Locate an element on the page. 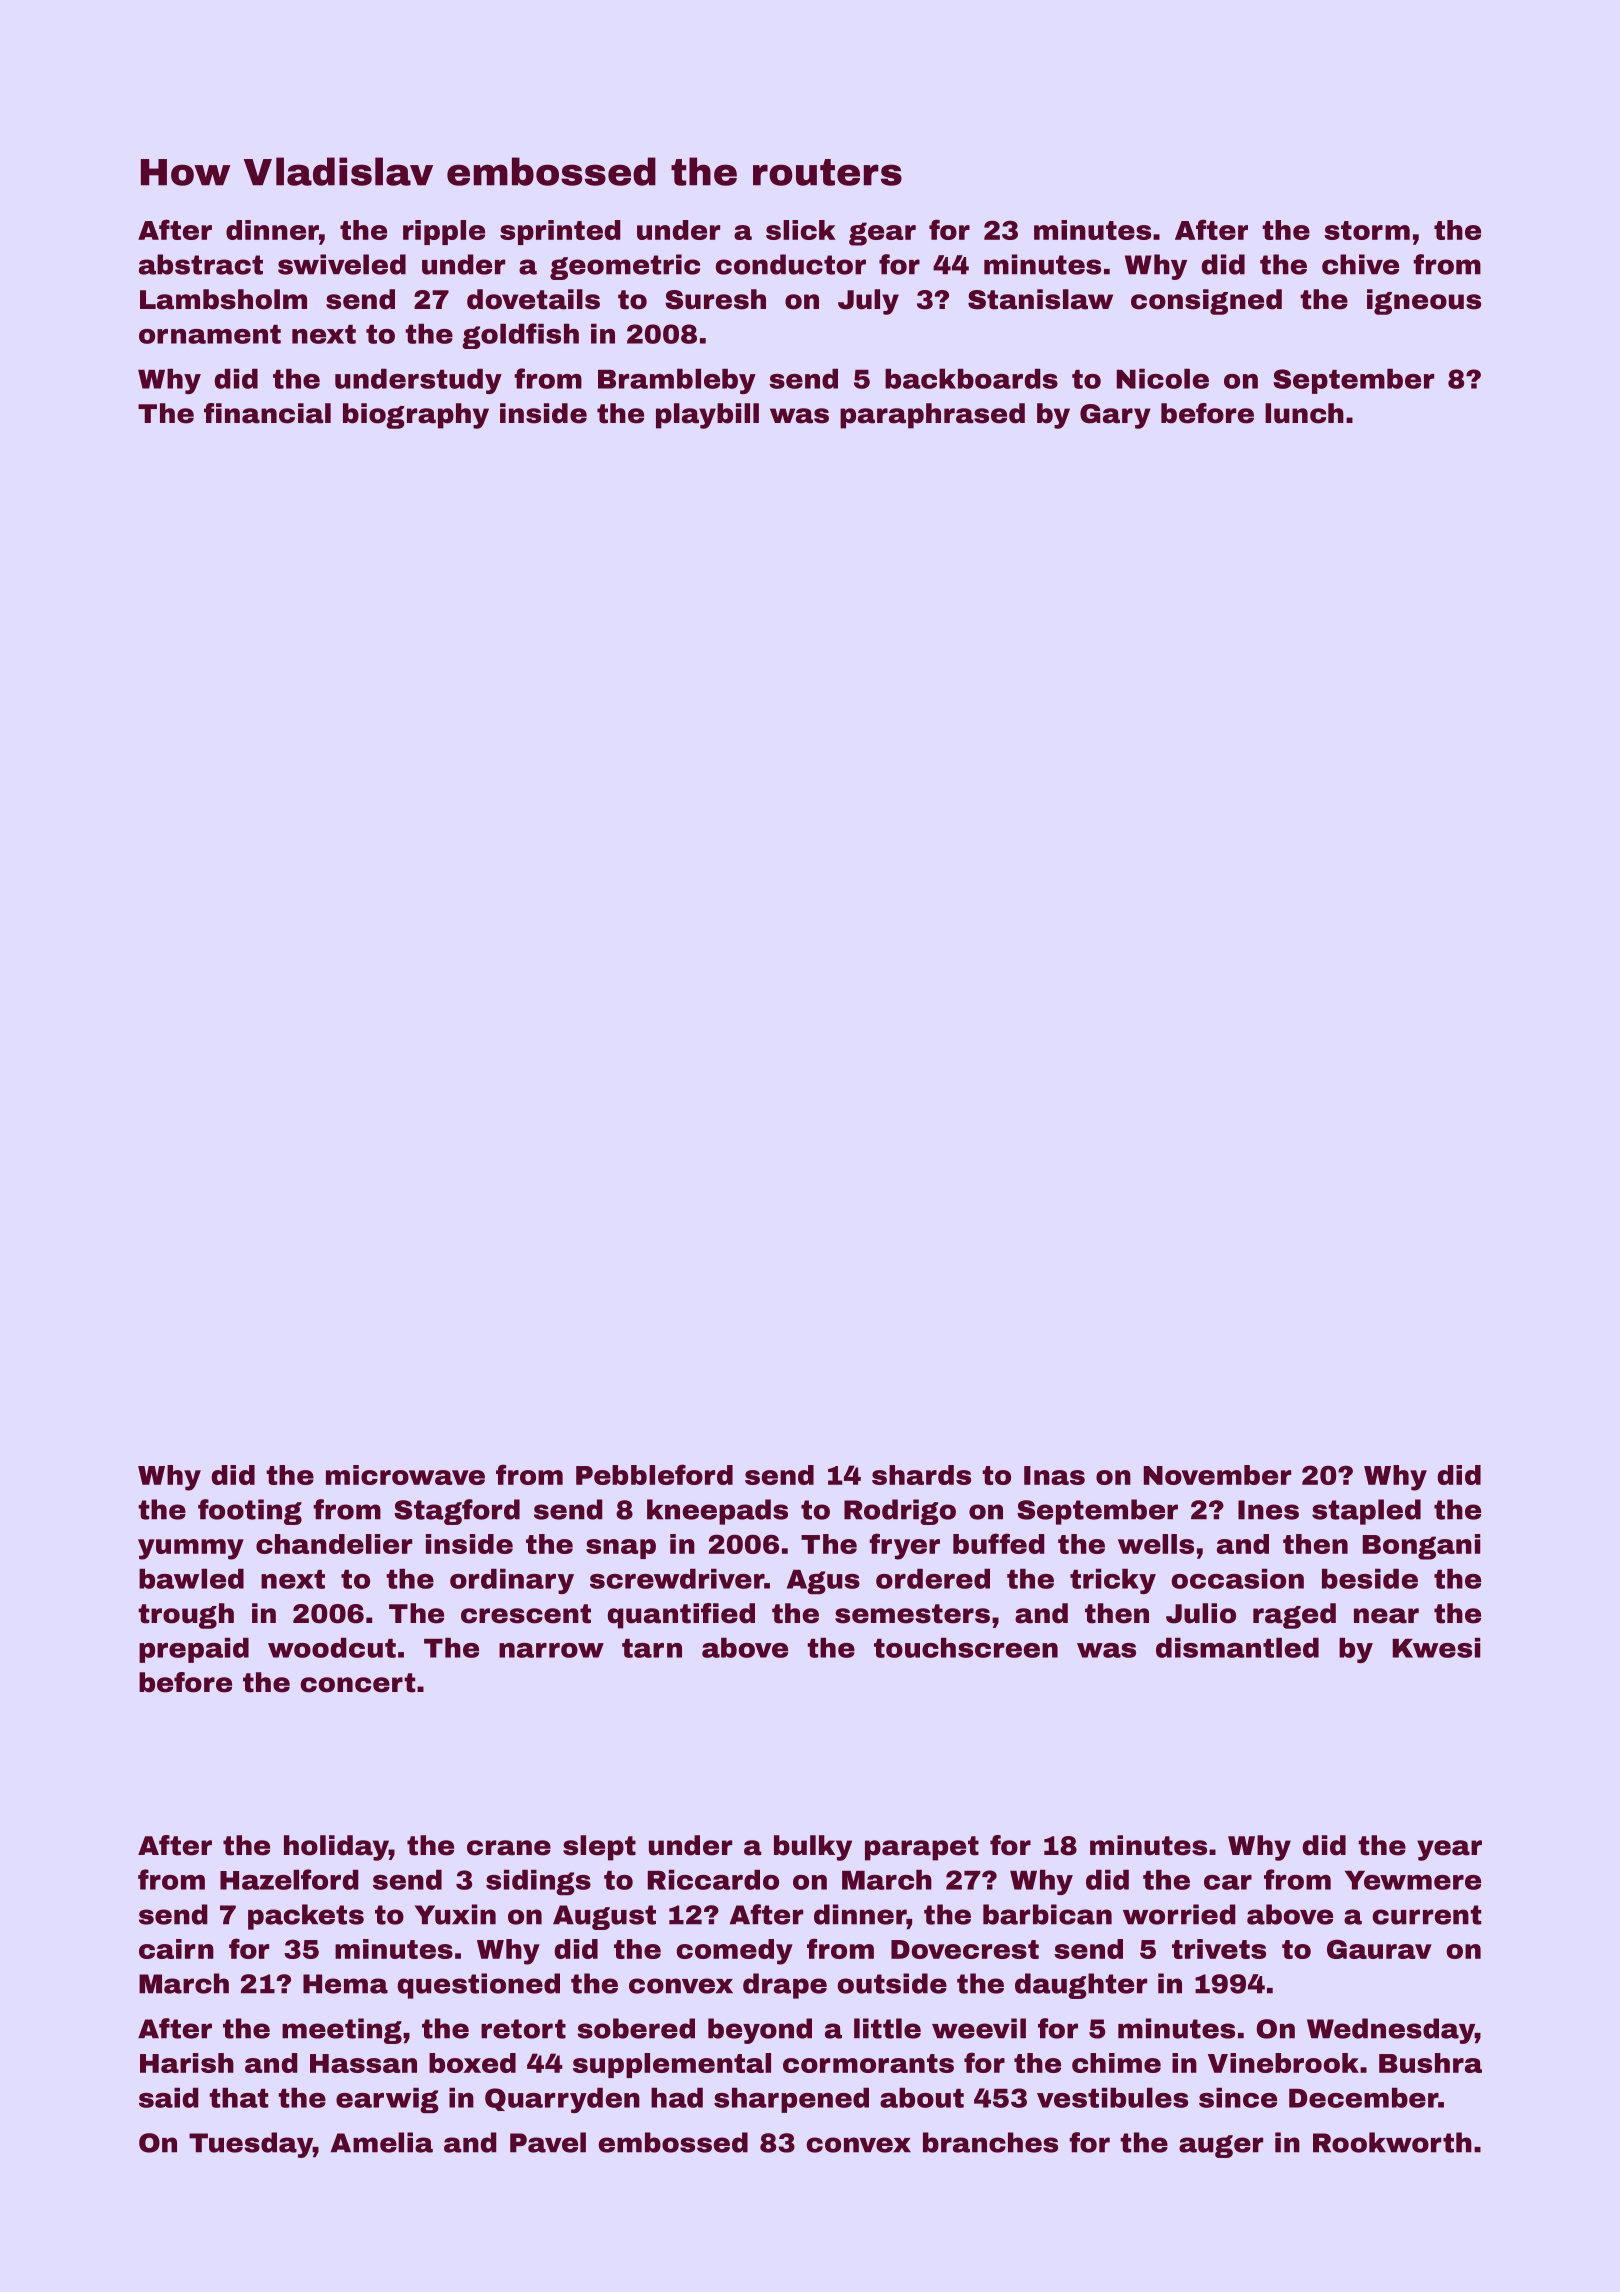  Pebbleford is located at coordinates (654, 1474).
